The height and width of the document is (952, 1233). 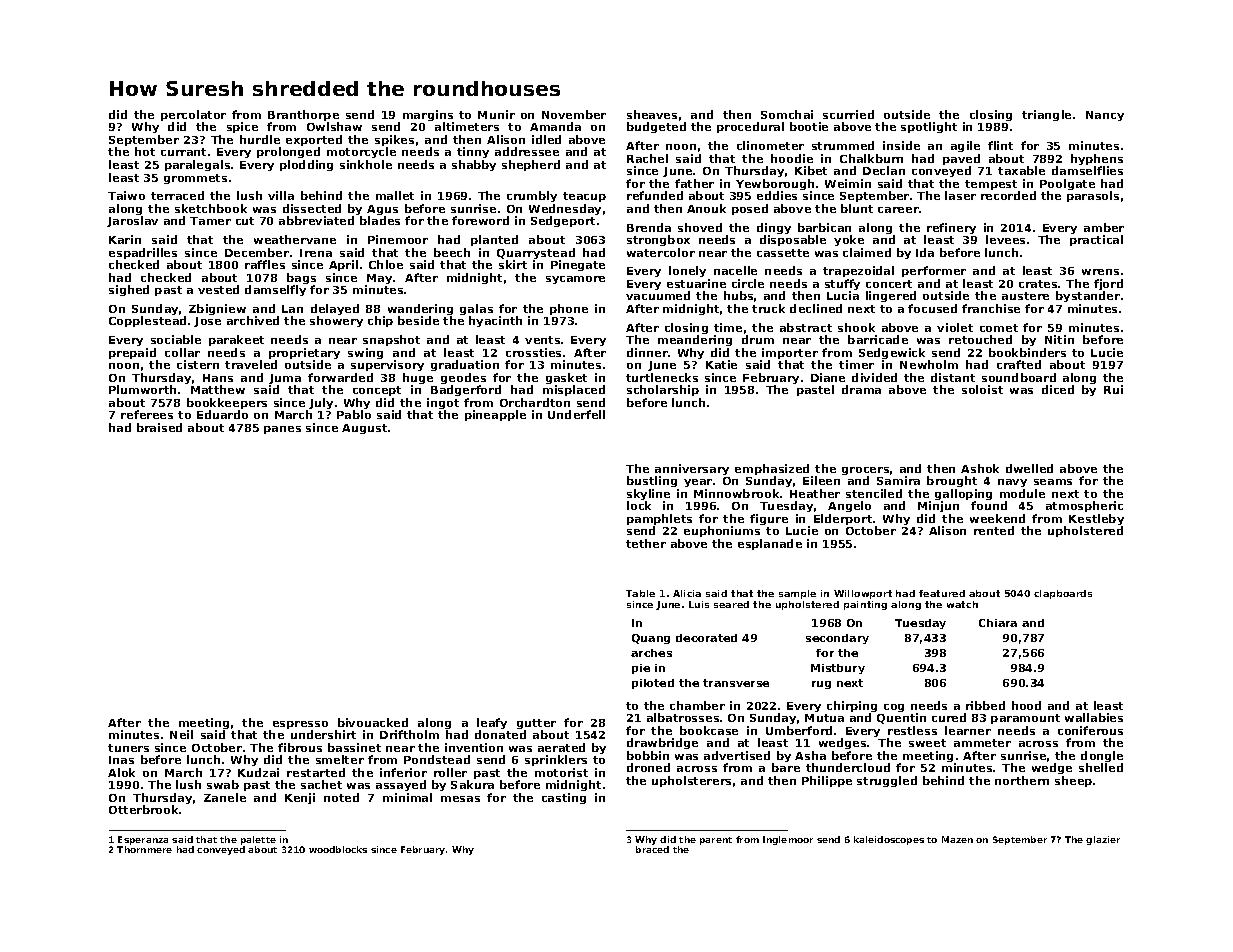 What do you see at coordinates (147, 414) in the document?
I see `referees` at bounding box center [147, 414].
